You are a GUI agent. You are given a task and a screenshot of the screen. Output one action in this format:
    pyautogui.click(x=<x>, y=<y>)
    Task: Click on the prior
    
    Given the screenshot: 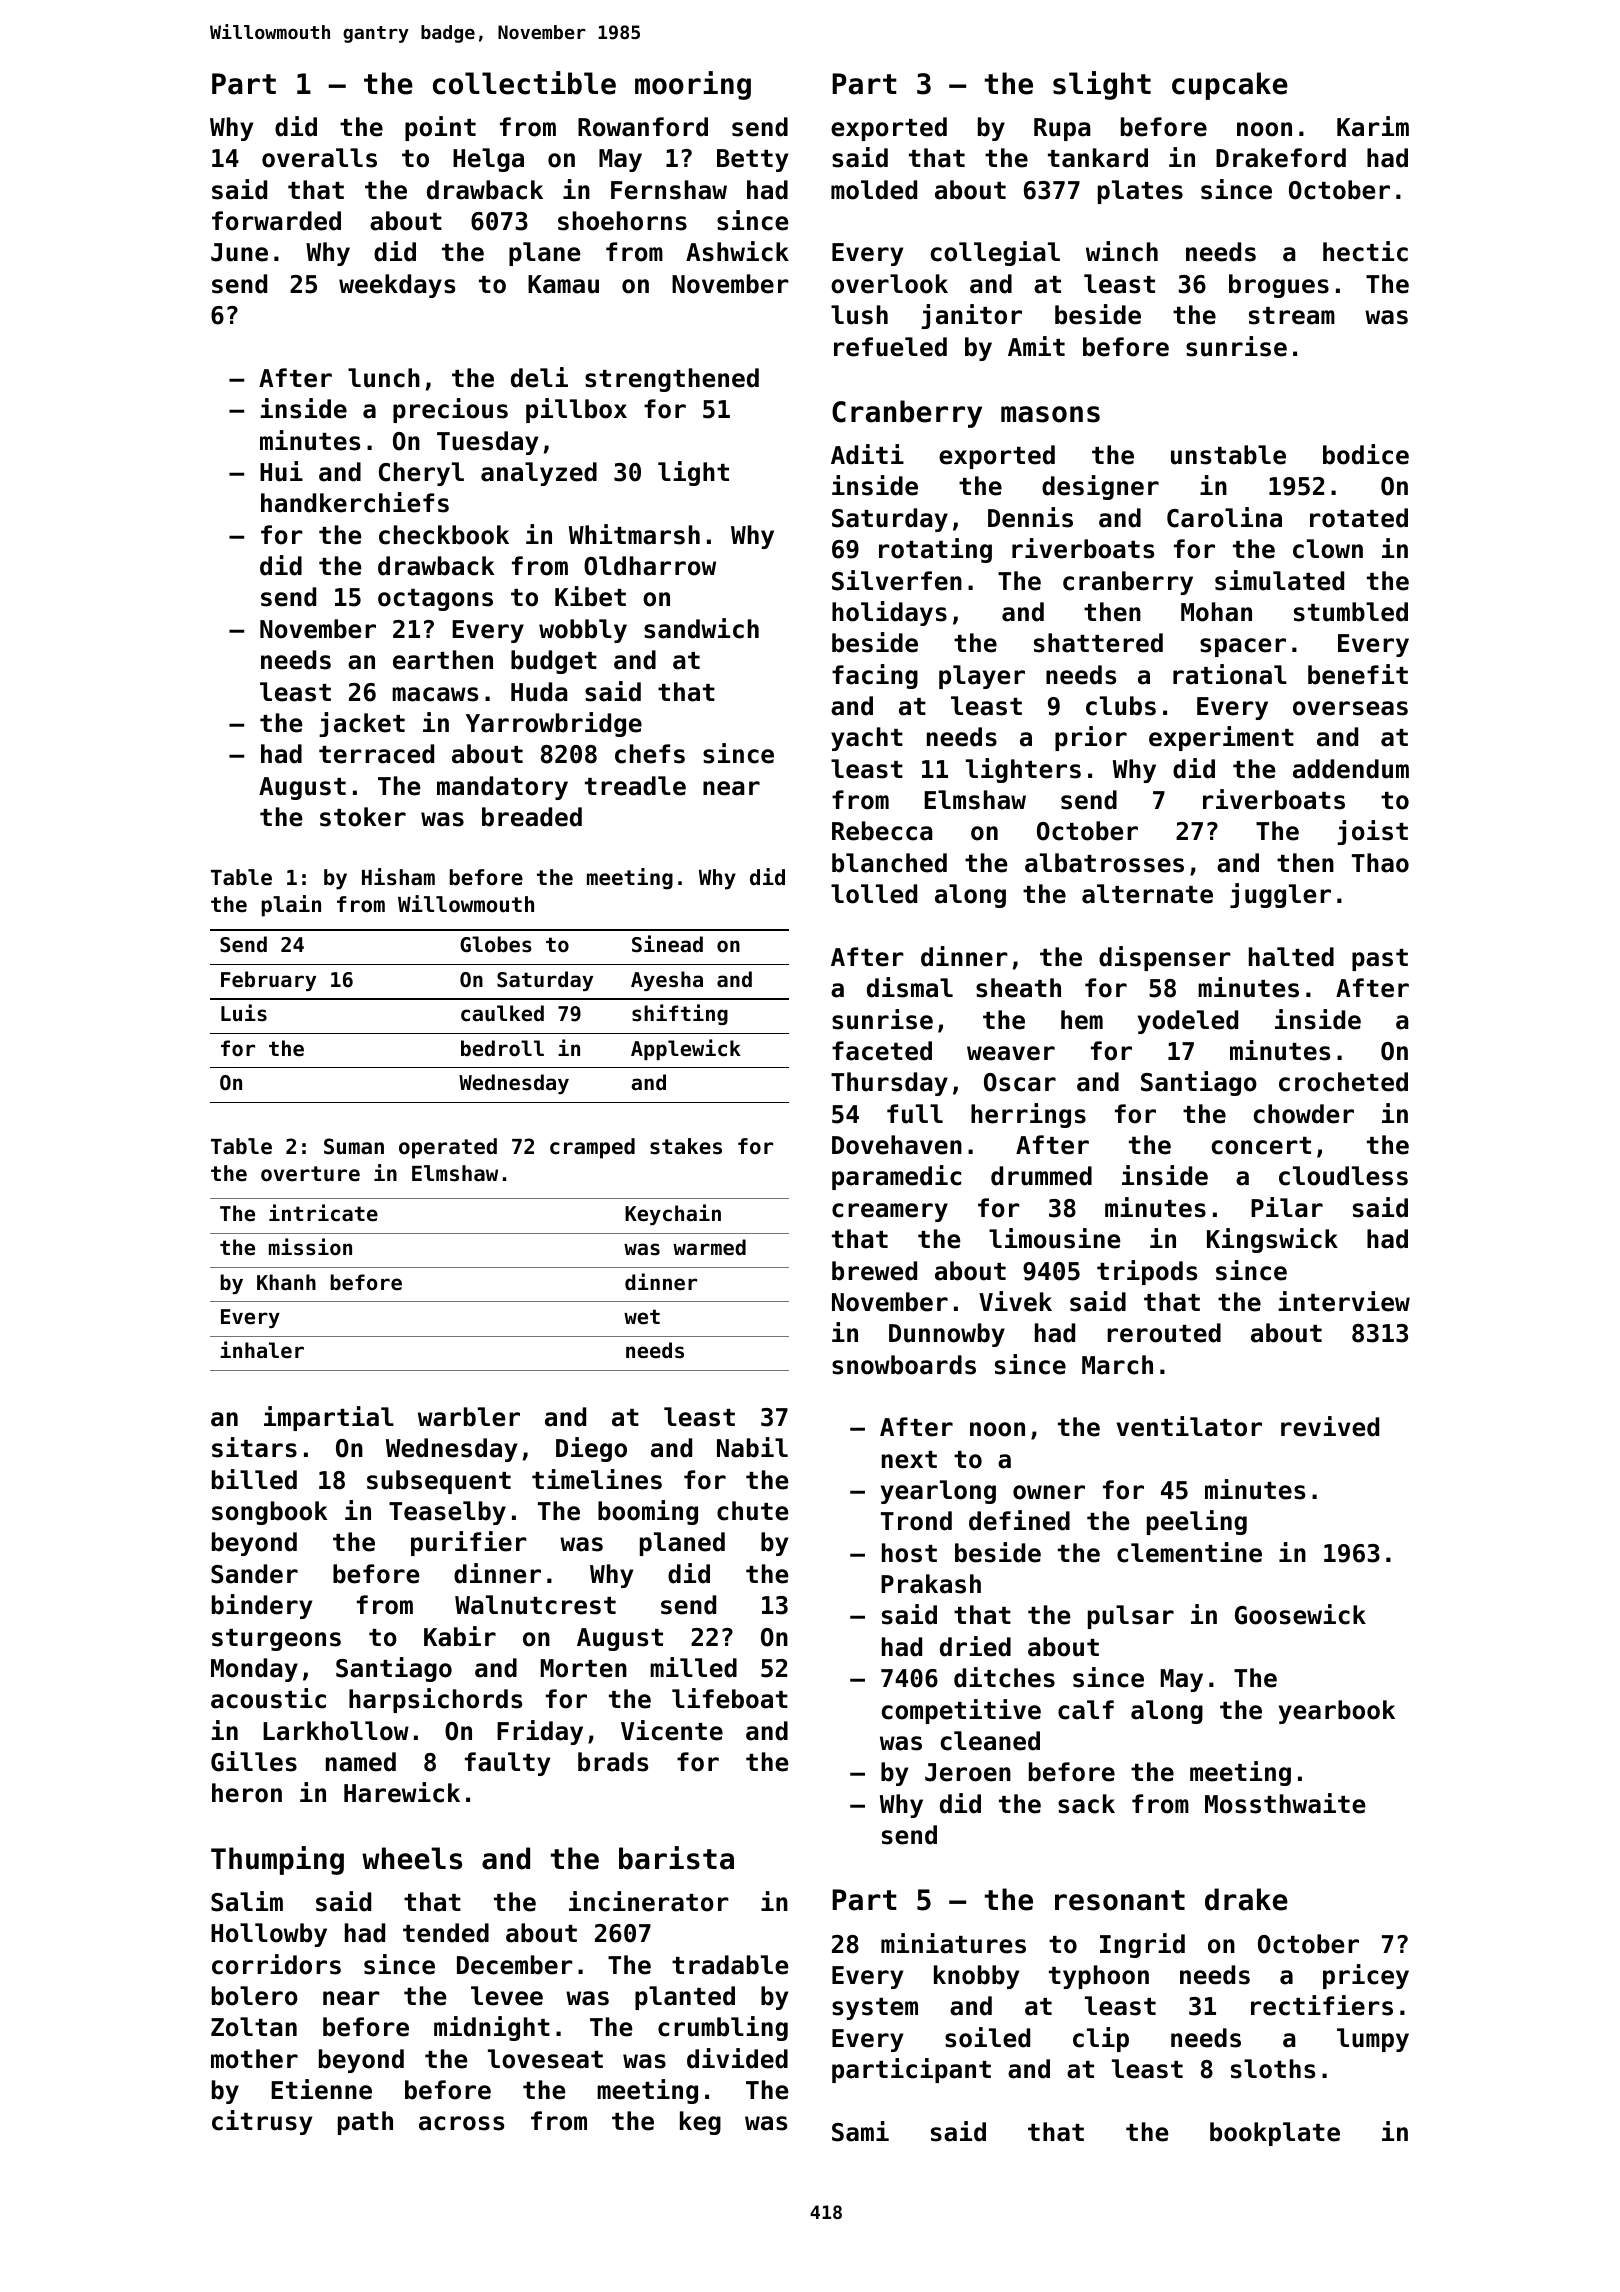 What is the action you would take?
    pyautogui.click(x=1091, y=738)
